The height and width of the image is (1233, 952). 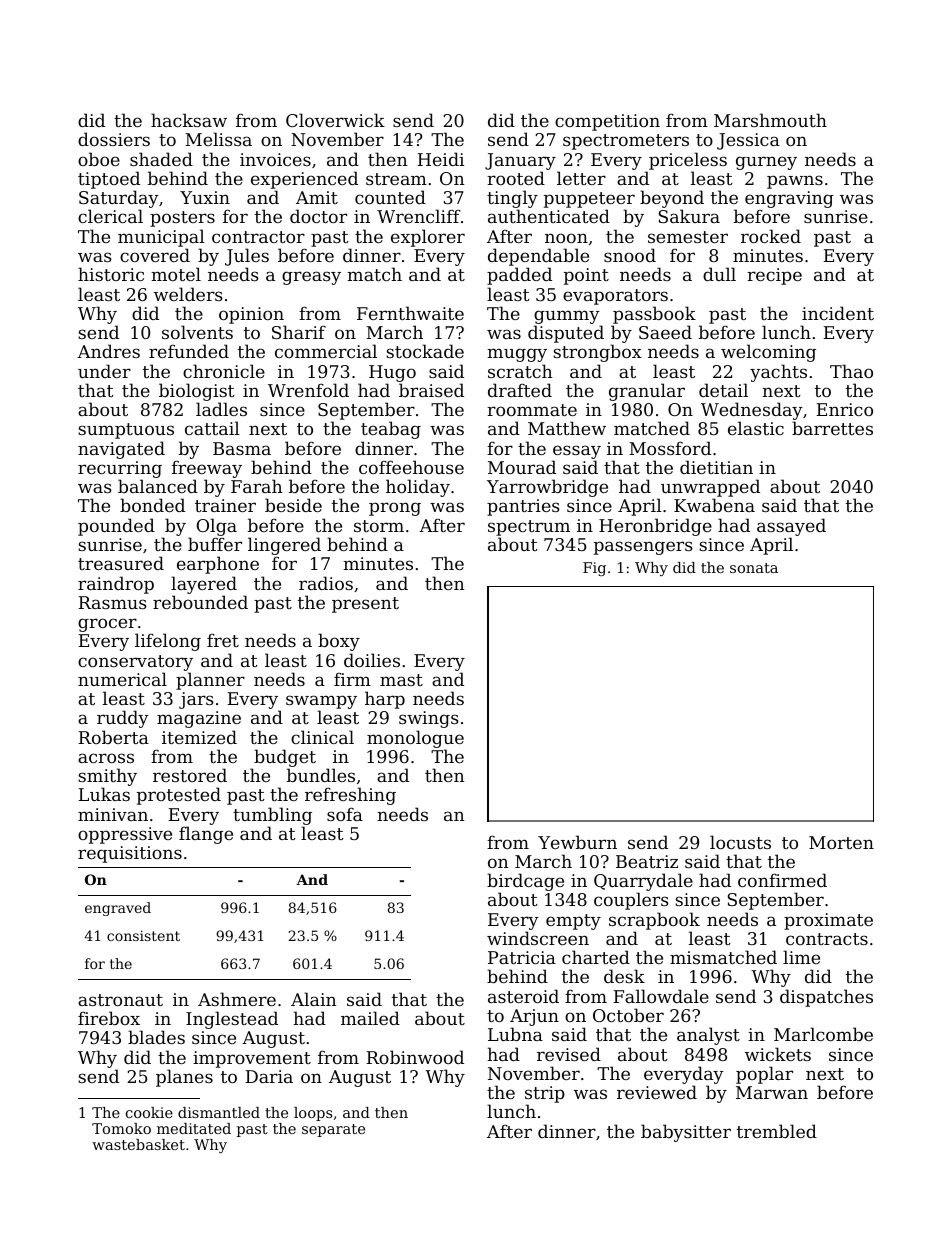 I want to click on planes, so click(x=184, y=1078).
